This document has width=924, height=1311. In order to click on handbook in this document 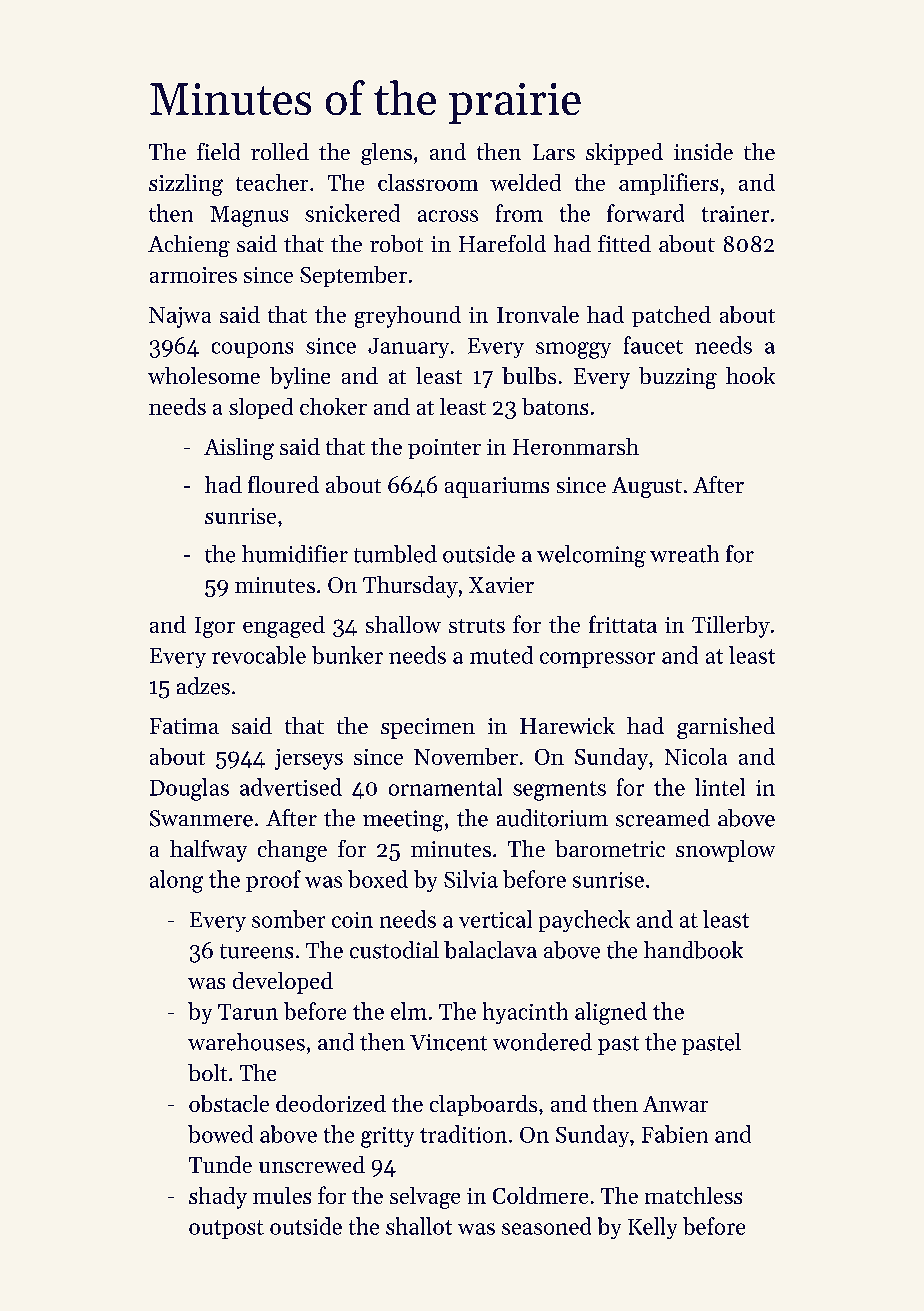, I will do `click(693, 950)`.
